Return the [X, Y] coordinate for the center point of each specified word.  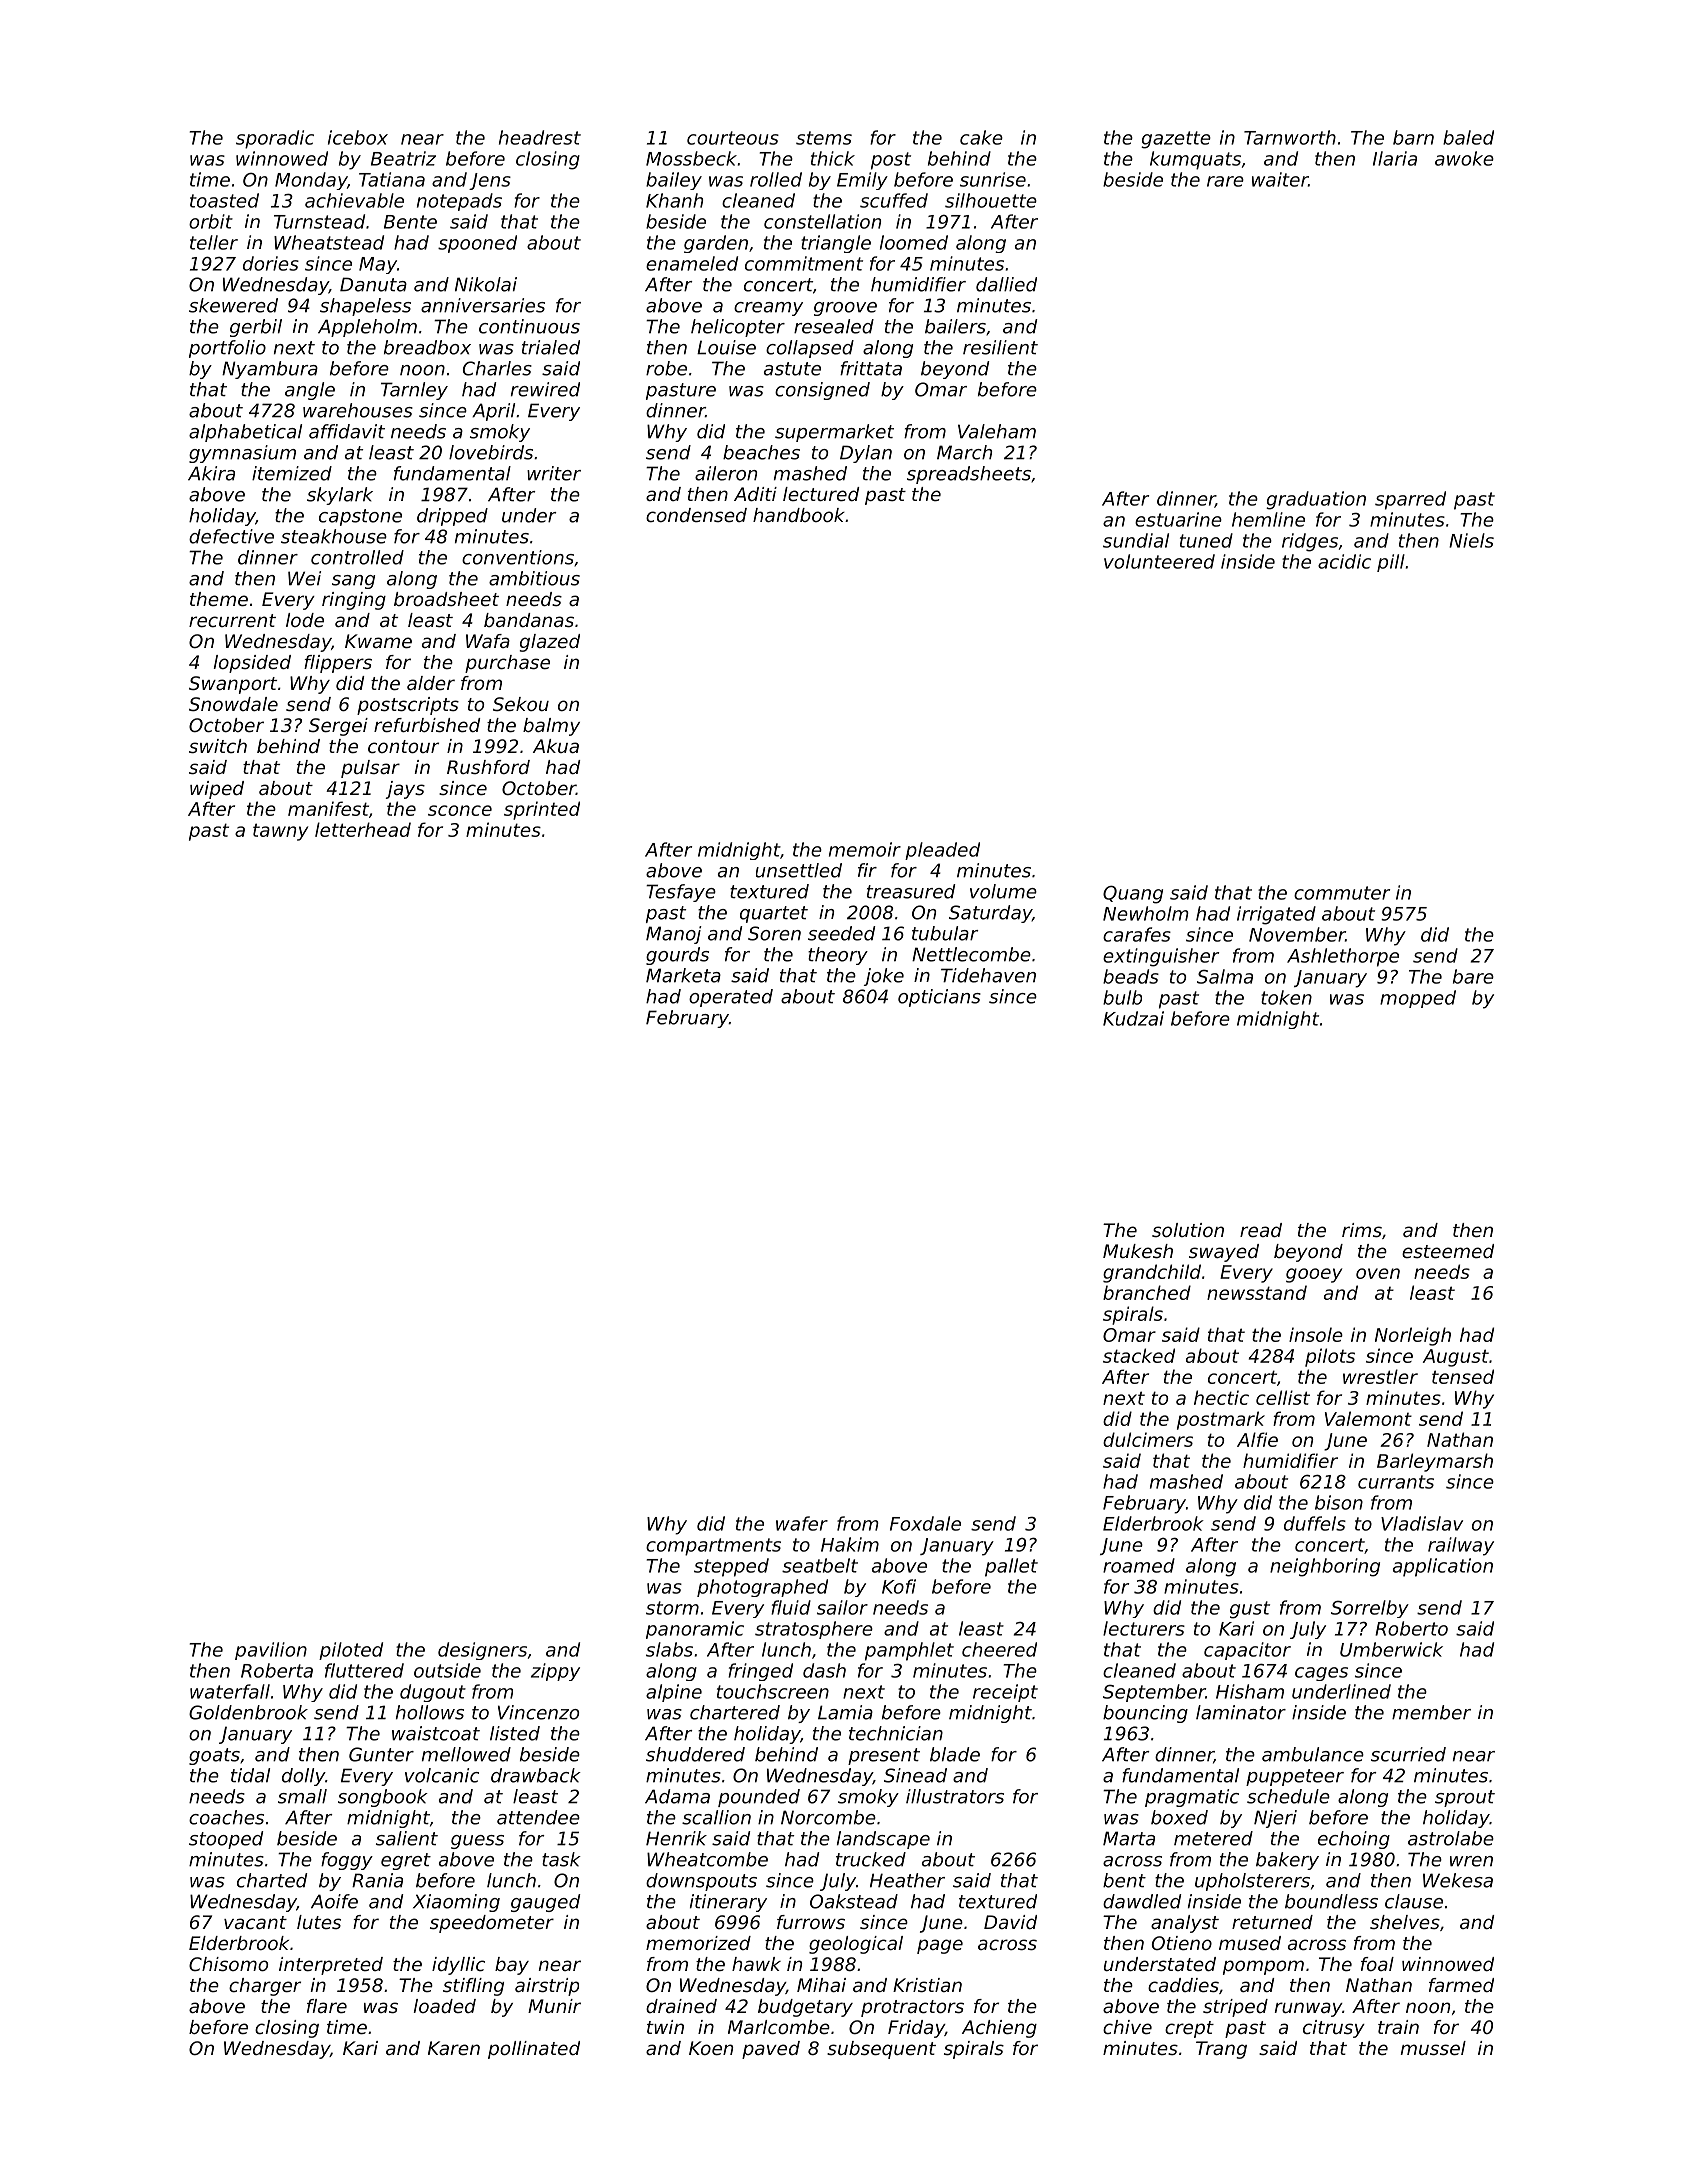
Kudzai [1133, 1018]
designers [482, 1651]
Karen [454, 2048]
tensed [1463, 1376]
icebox [358, 137]
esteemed [1448, 1251]
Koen [711, 2048]
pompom [1263, 1967]
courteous [733, 138]
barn [1413, 137]
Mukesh [1138, 1251]
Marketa [683, 975]
